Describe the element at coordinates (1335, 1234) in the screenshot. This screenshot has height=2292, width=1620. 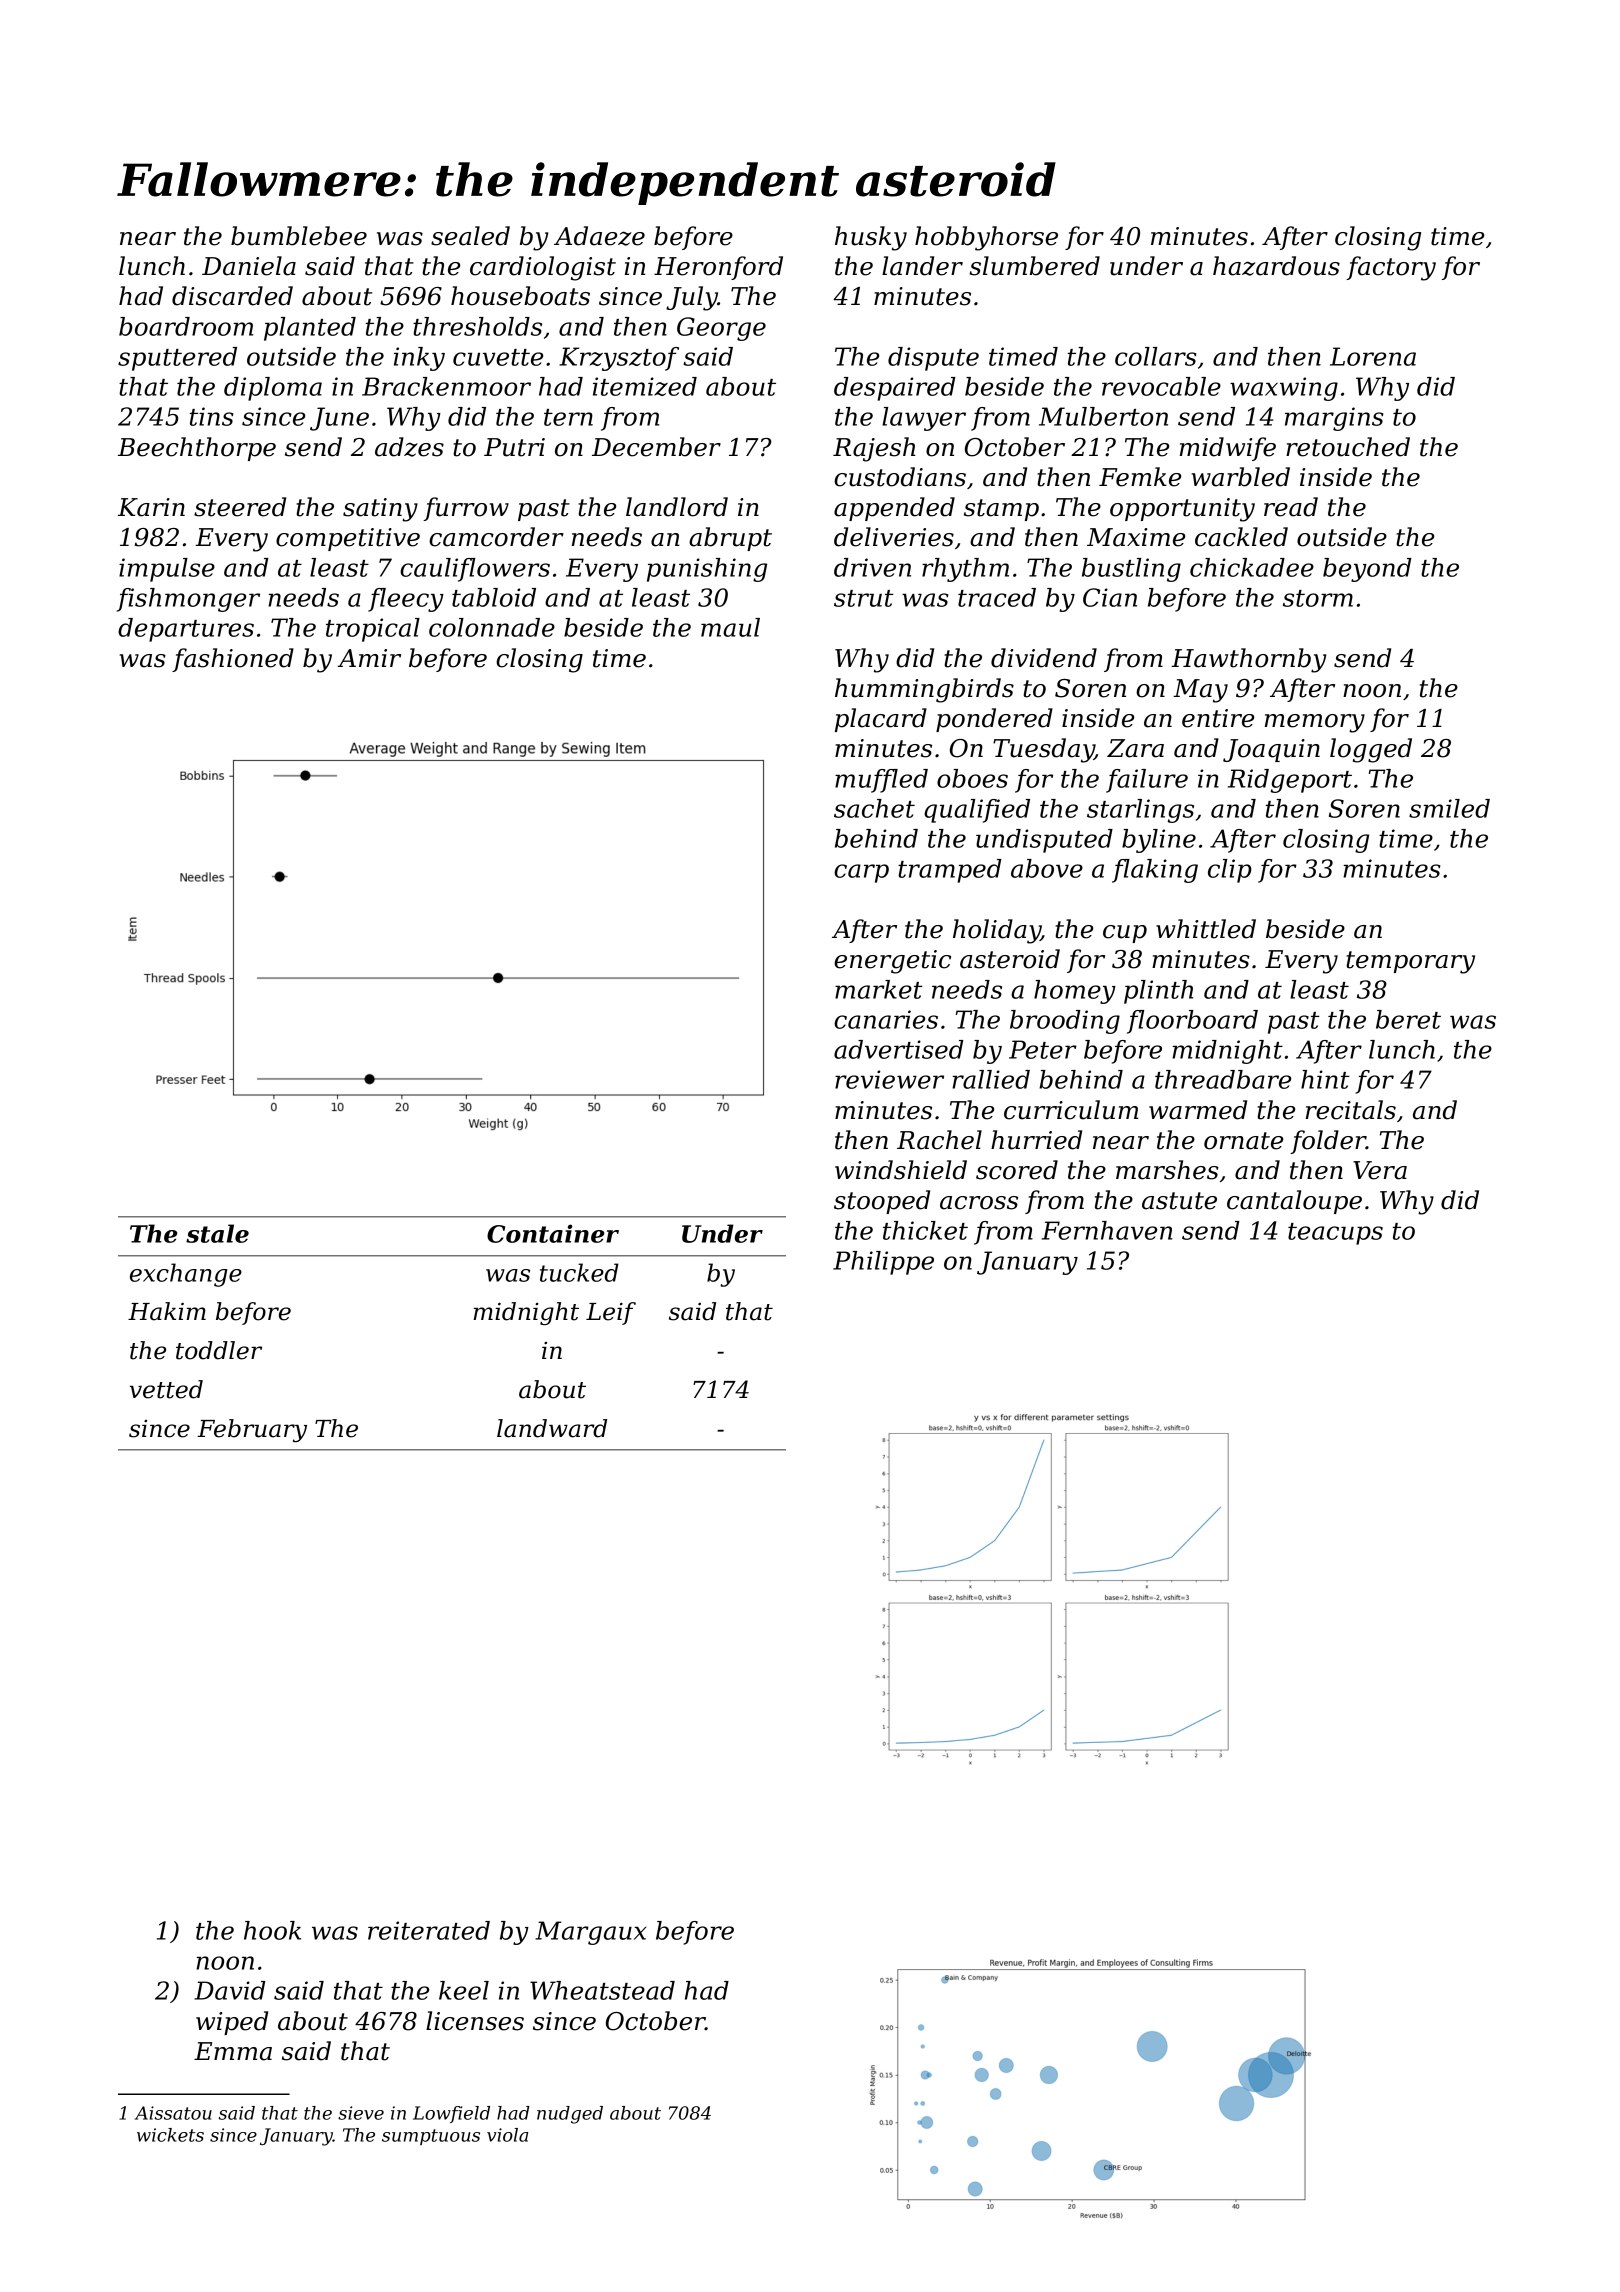
I see `teacups` at that location.
